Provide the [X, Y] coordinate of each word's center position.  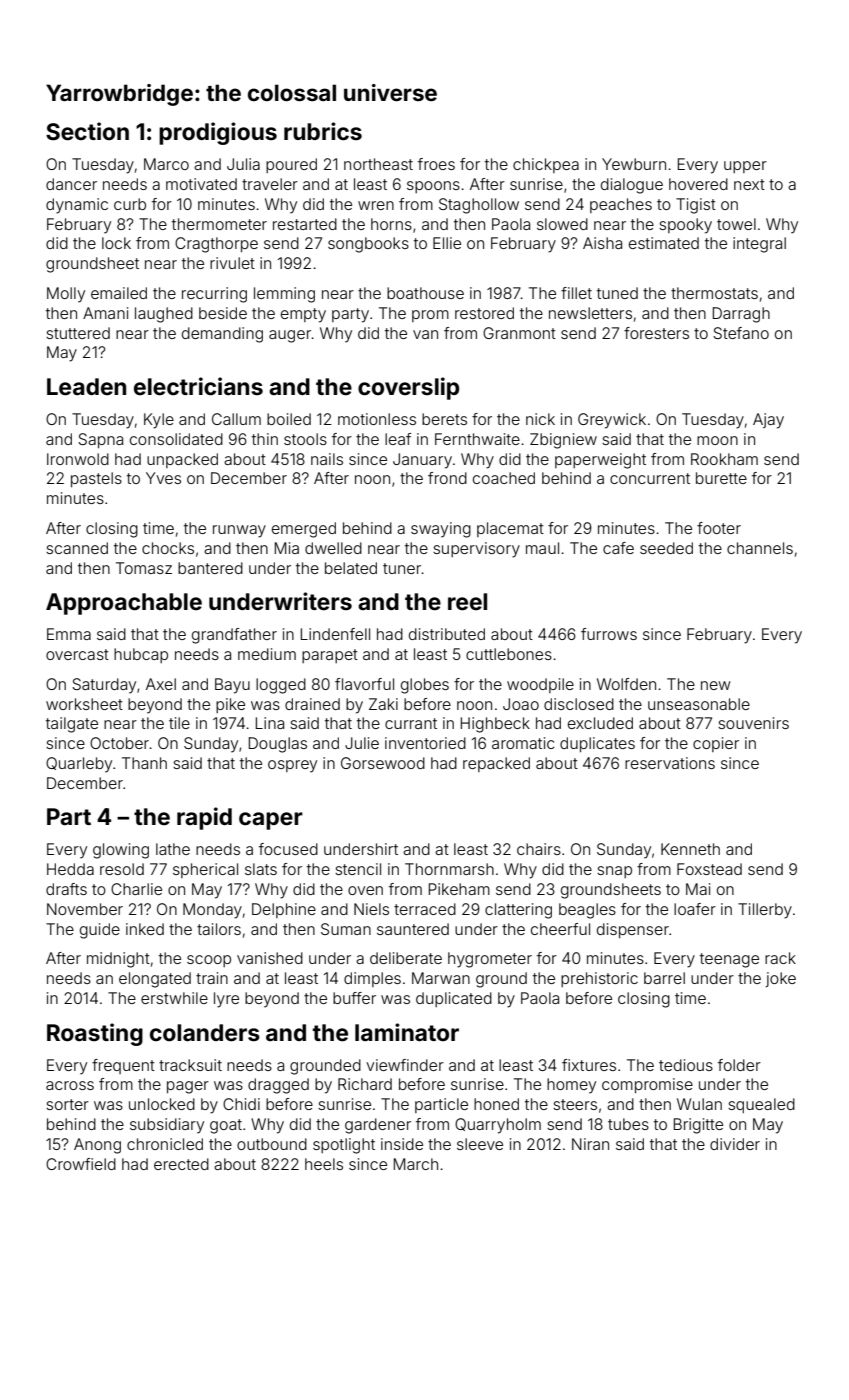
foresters [656, 333]
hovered [698, 184]
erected [181, 1164]
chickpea [546, 165]
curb [130, 204]
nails [327, 459]
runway [239, 531]
